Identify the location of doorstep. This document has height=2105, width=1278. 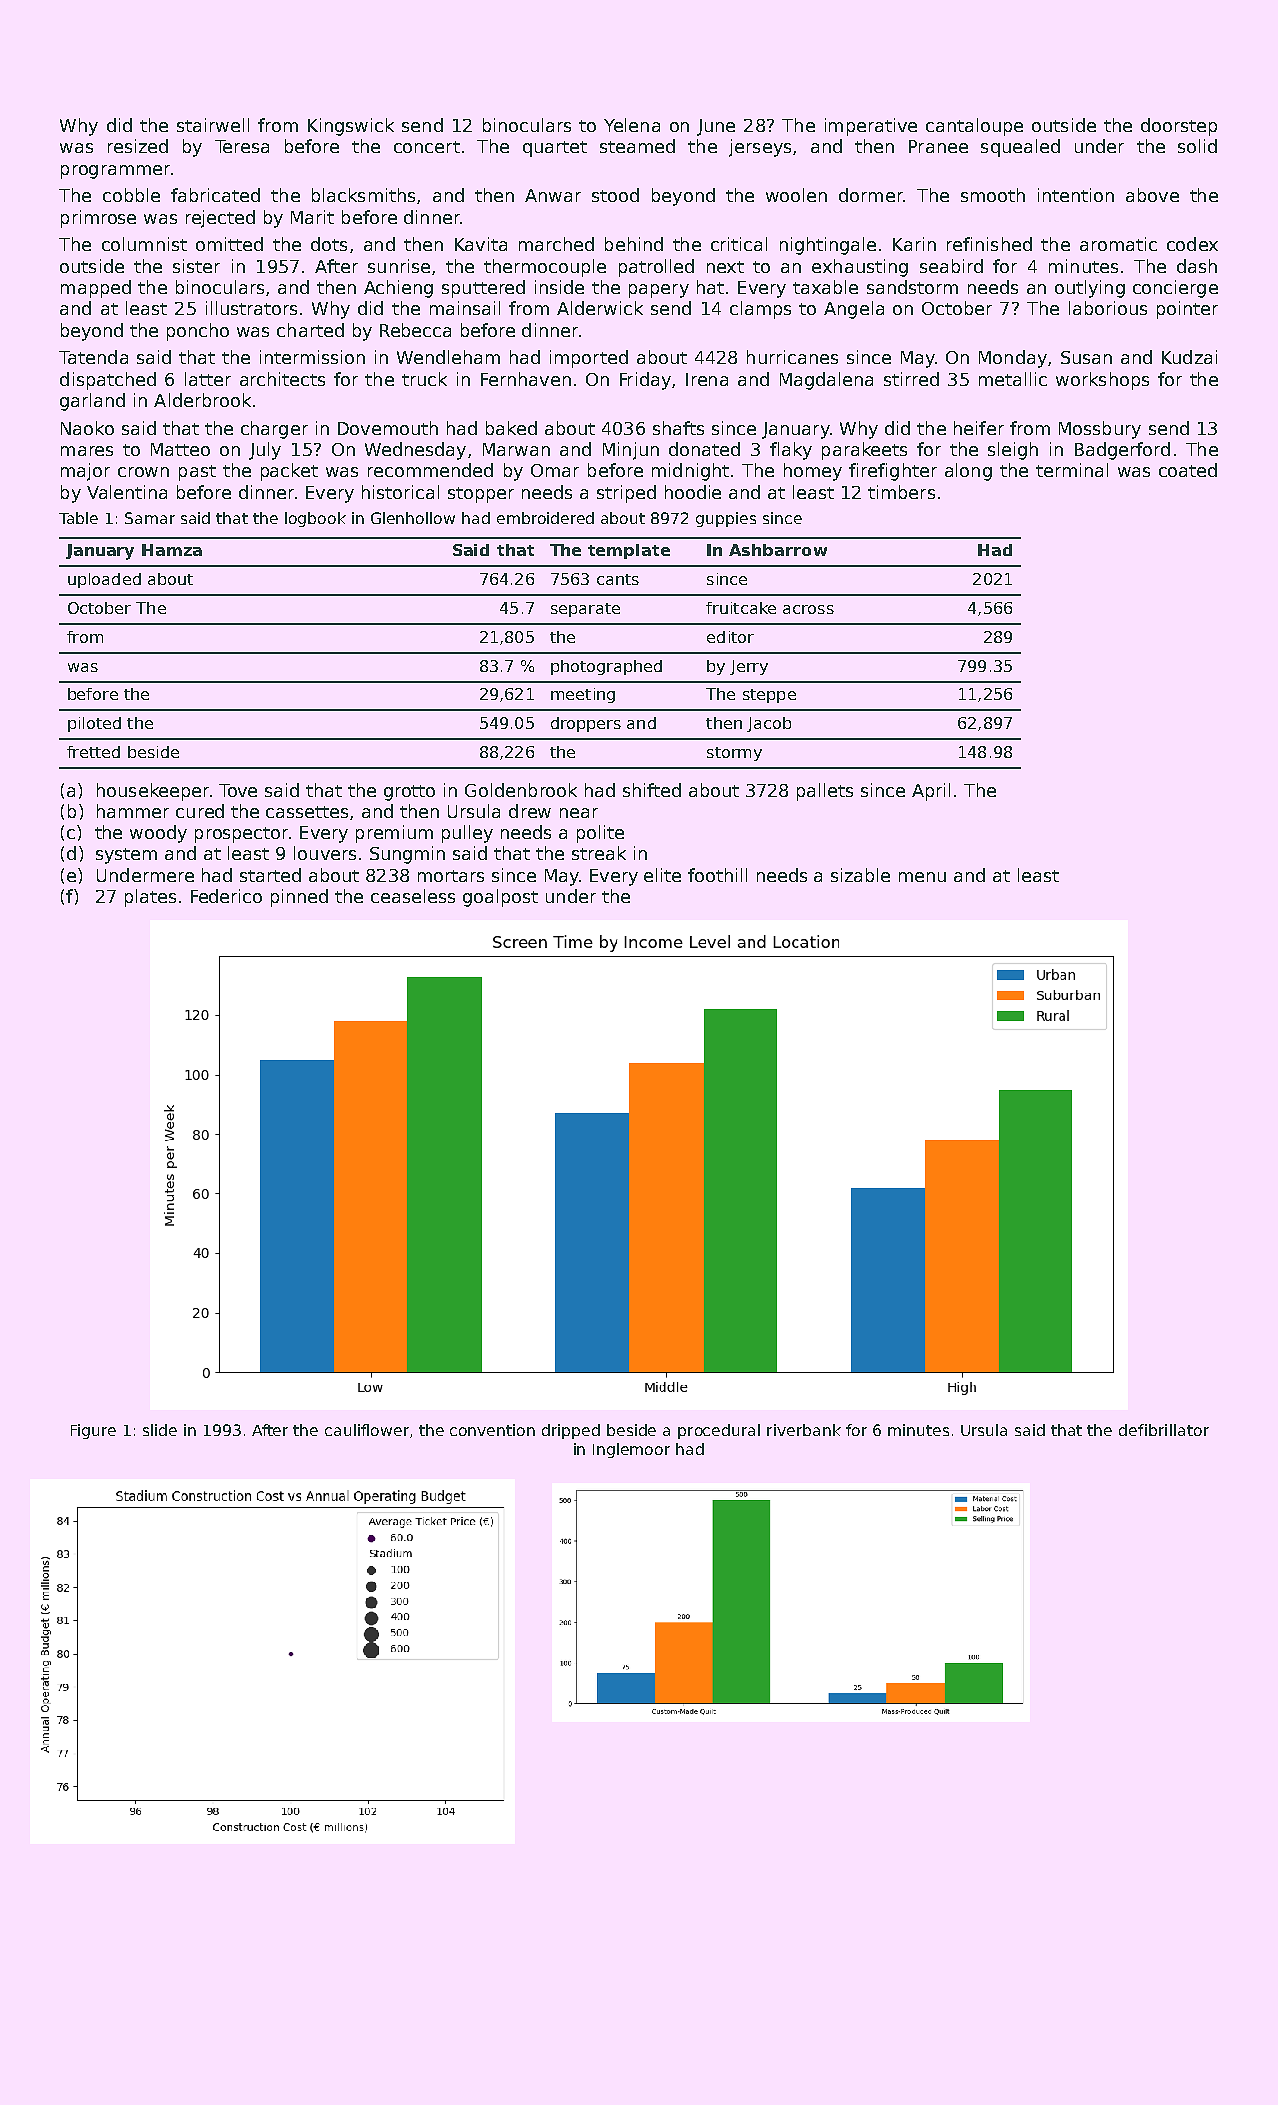
(1179, 127).
